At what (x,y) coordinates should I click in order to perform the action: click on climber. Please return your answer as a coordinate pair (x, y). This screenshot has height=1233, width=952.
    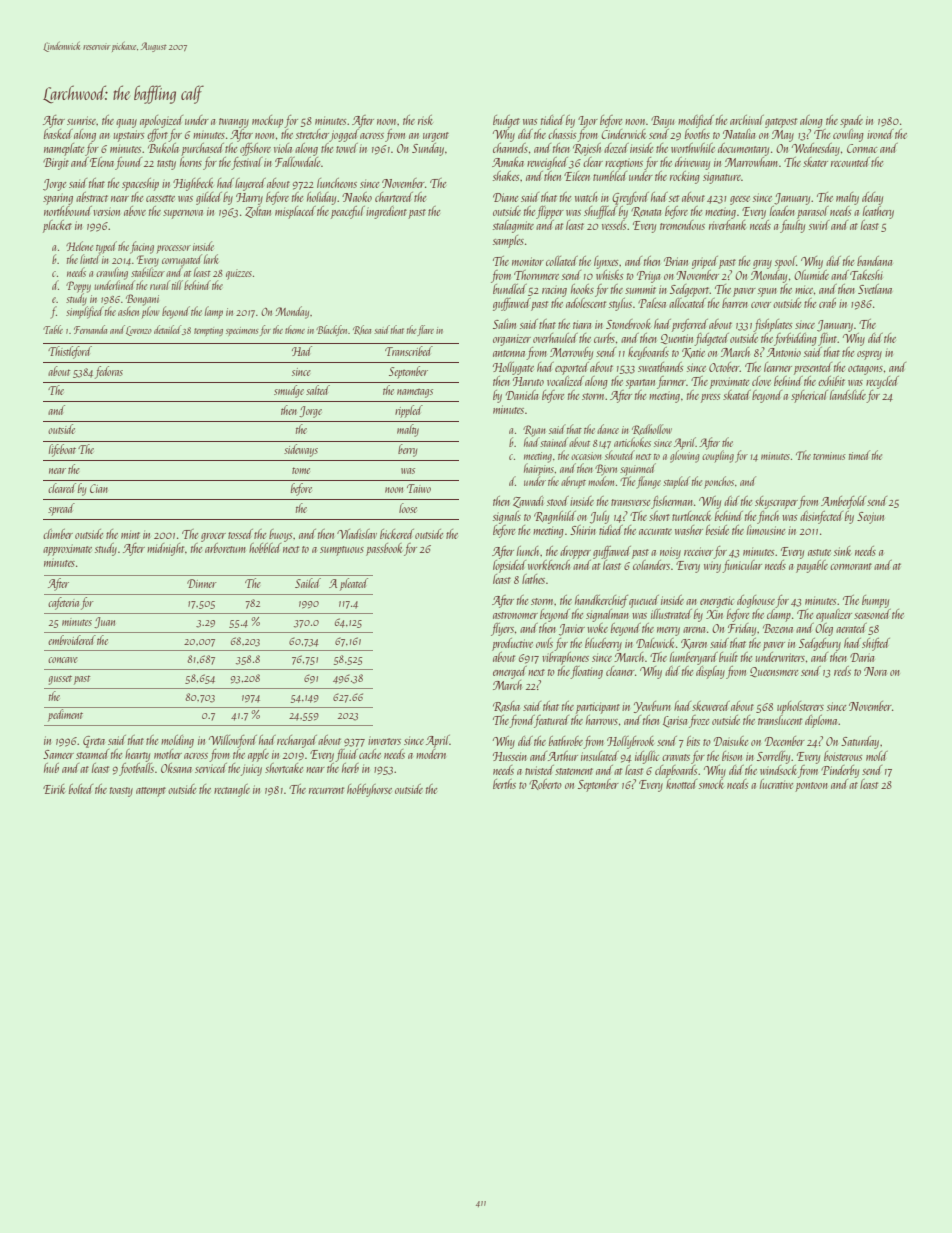
    Looking at the image, I should click on (58, 534).
